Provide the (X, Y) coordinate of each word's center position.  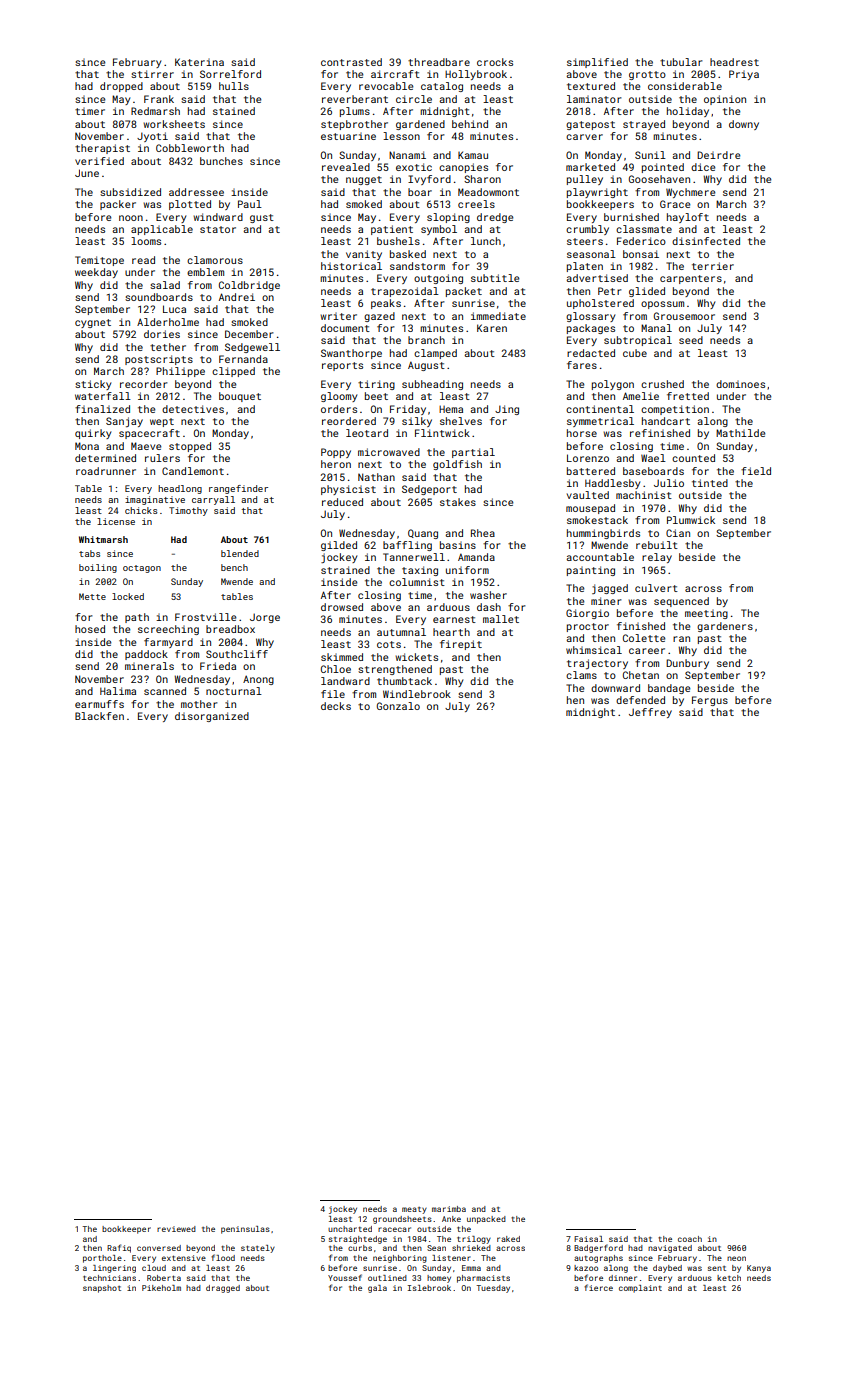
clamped (435, 354)
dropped (121, 87)
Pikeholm (161, 1288)
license (116, 521)
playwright (597, 193)
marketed (590, 167)
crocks (495, 62)
